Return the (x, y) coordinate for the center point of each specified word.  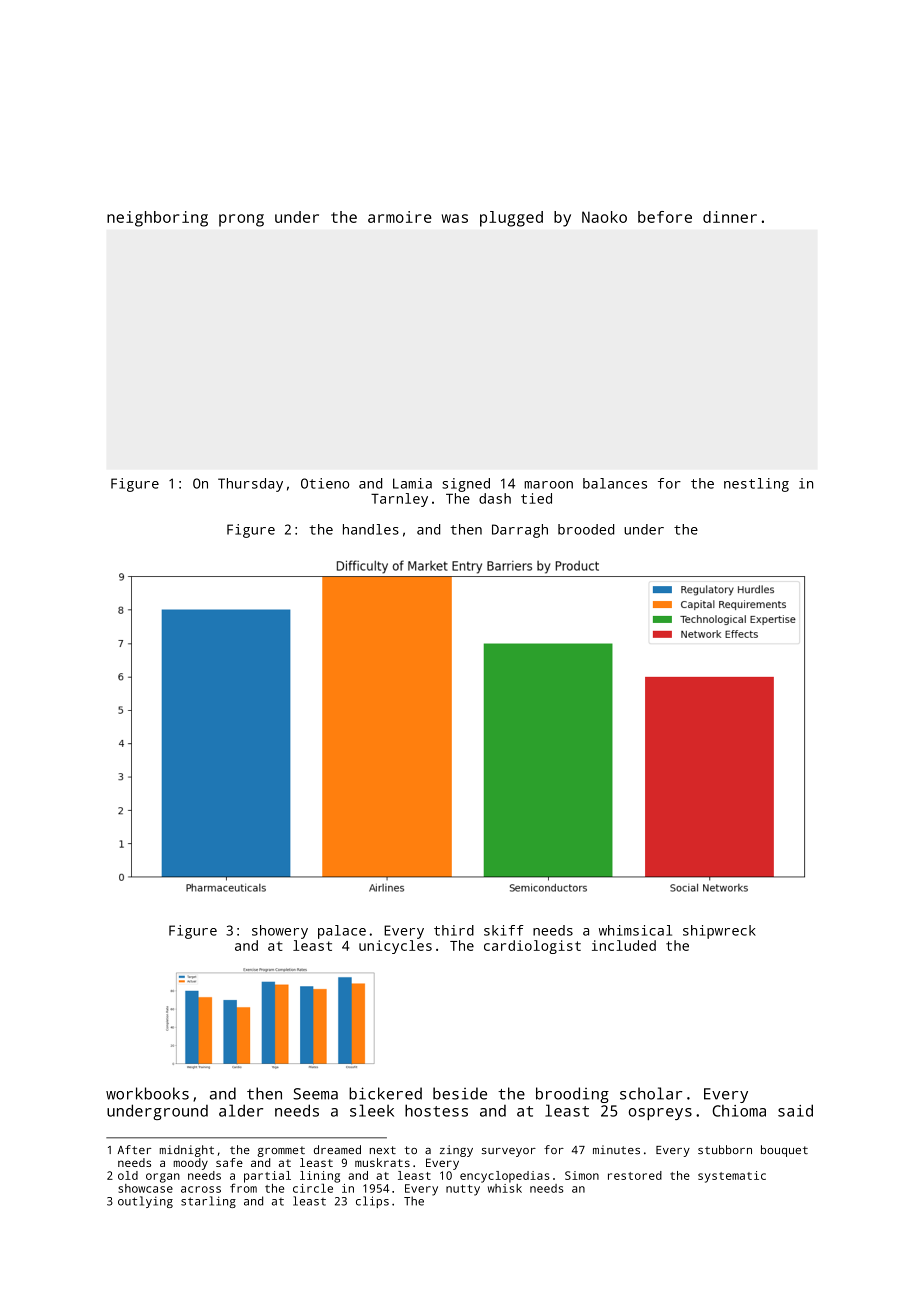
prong (241, 220)
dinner (730, 217)
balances (615, 483)
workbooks (147, 1093)
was (455, 218)
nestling (756, 485)
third (454, 930)
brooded (586, 529)
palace (342, 932)
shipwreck (719, 932)
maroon (548, 485)
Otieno (325, 483)
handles (371, 529)
